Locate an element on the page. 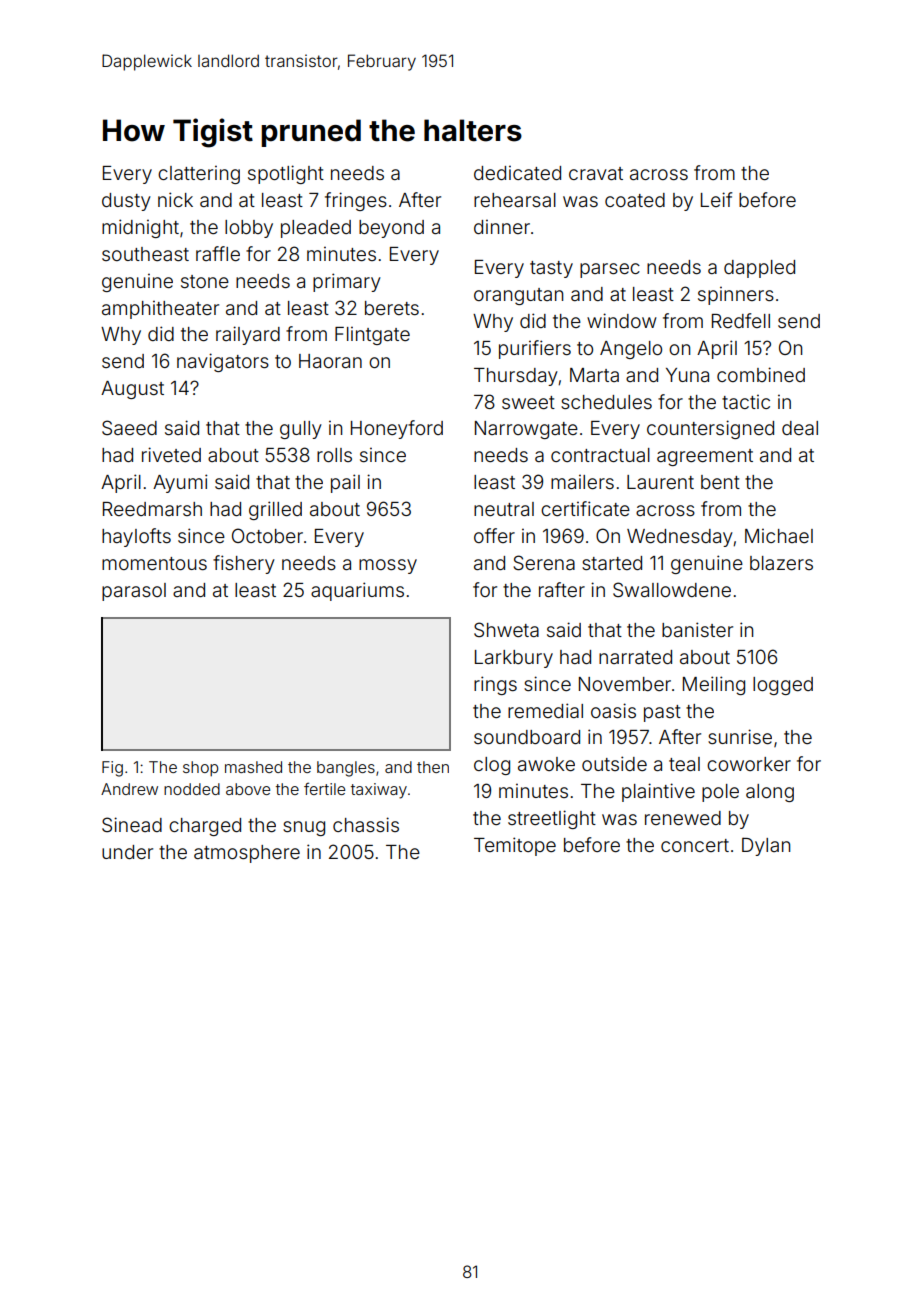 The width and height of the page is (924, 1314). mashed is located at coordinates (253, 767).
